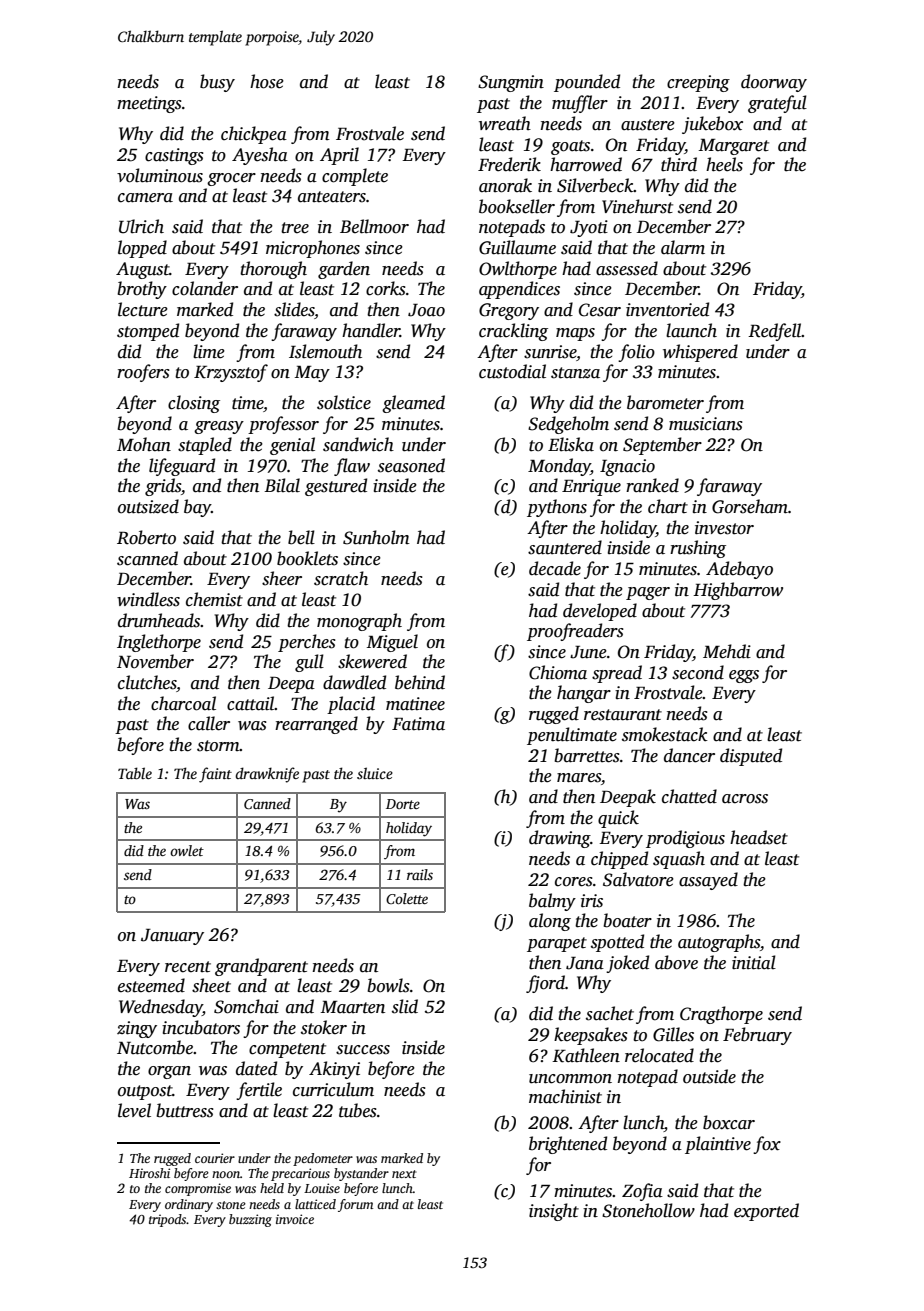 The height and width of the screenshot is (1311, 924). What do you see at coordinates (759, 837) in the screenshot?
I see `headset` at bounding box center [759, 837].
